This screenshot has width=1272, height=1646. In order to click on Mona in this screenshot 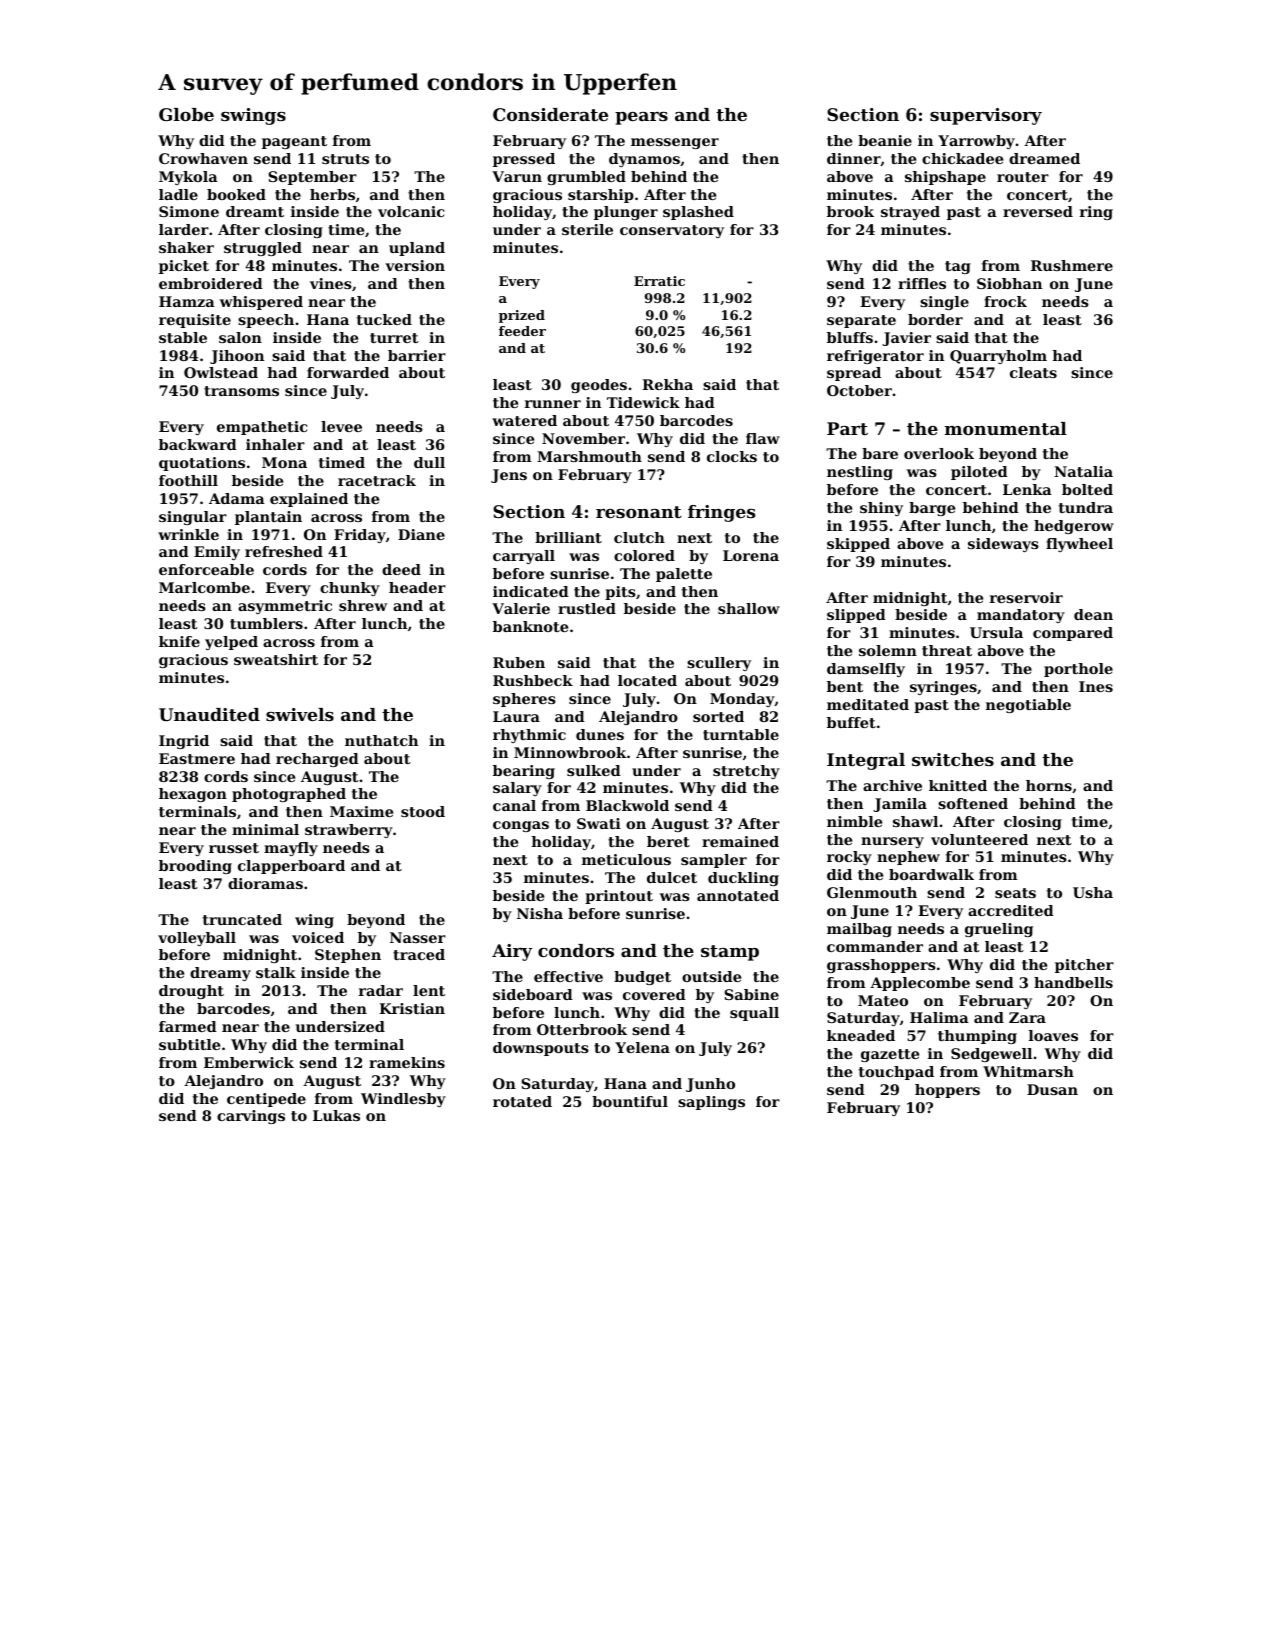, I will do `click(284, 462)`.
